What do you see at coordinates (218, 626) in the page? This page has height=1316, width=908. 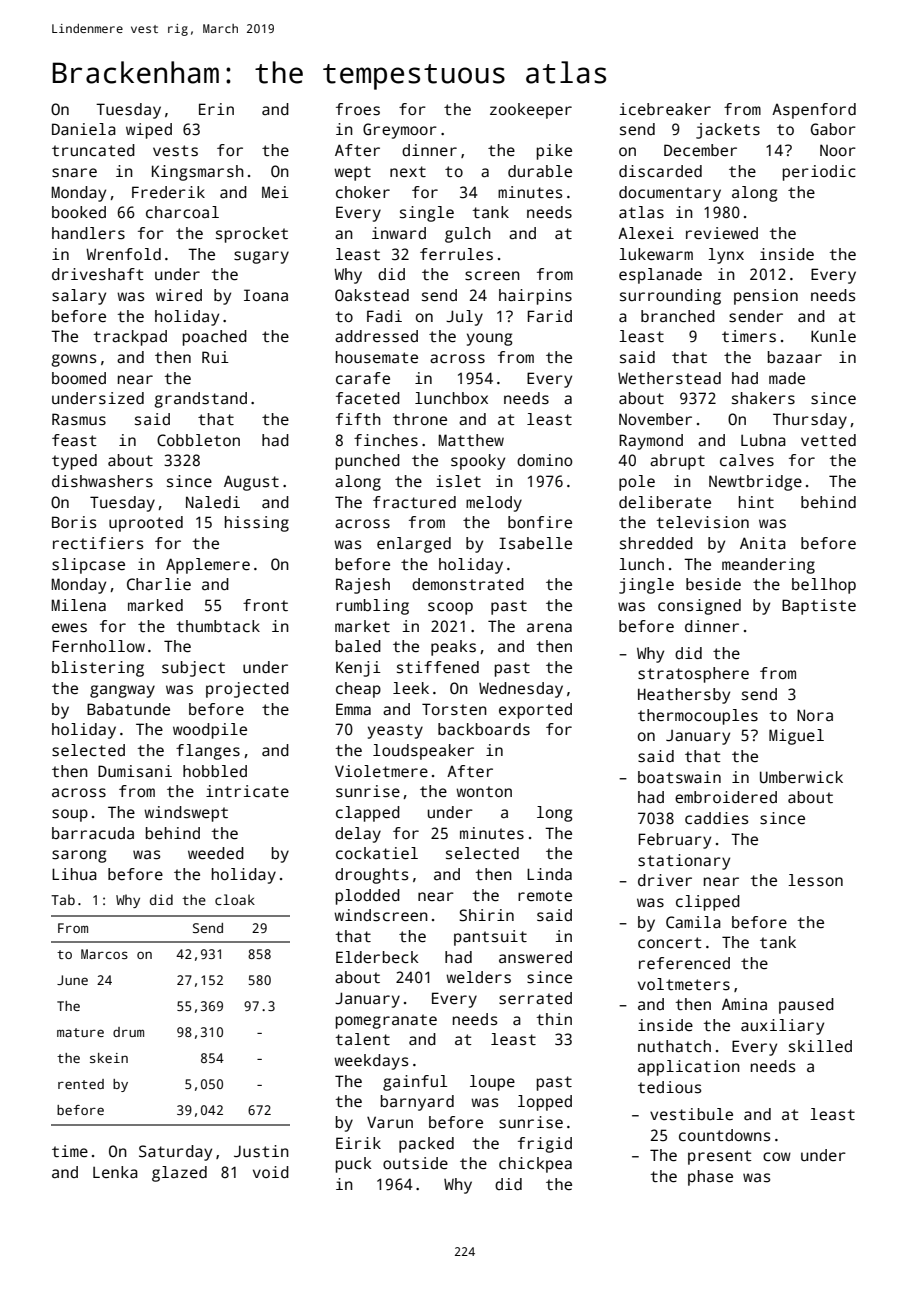 I see `thumbtack` at bounding box center [218, 626].
